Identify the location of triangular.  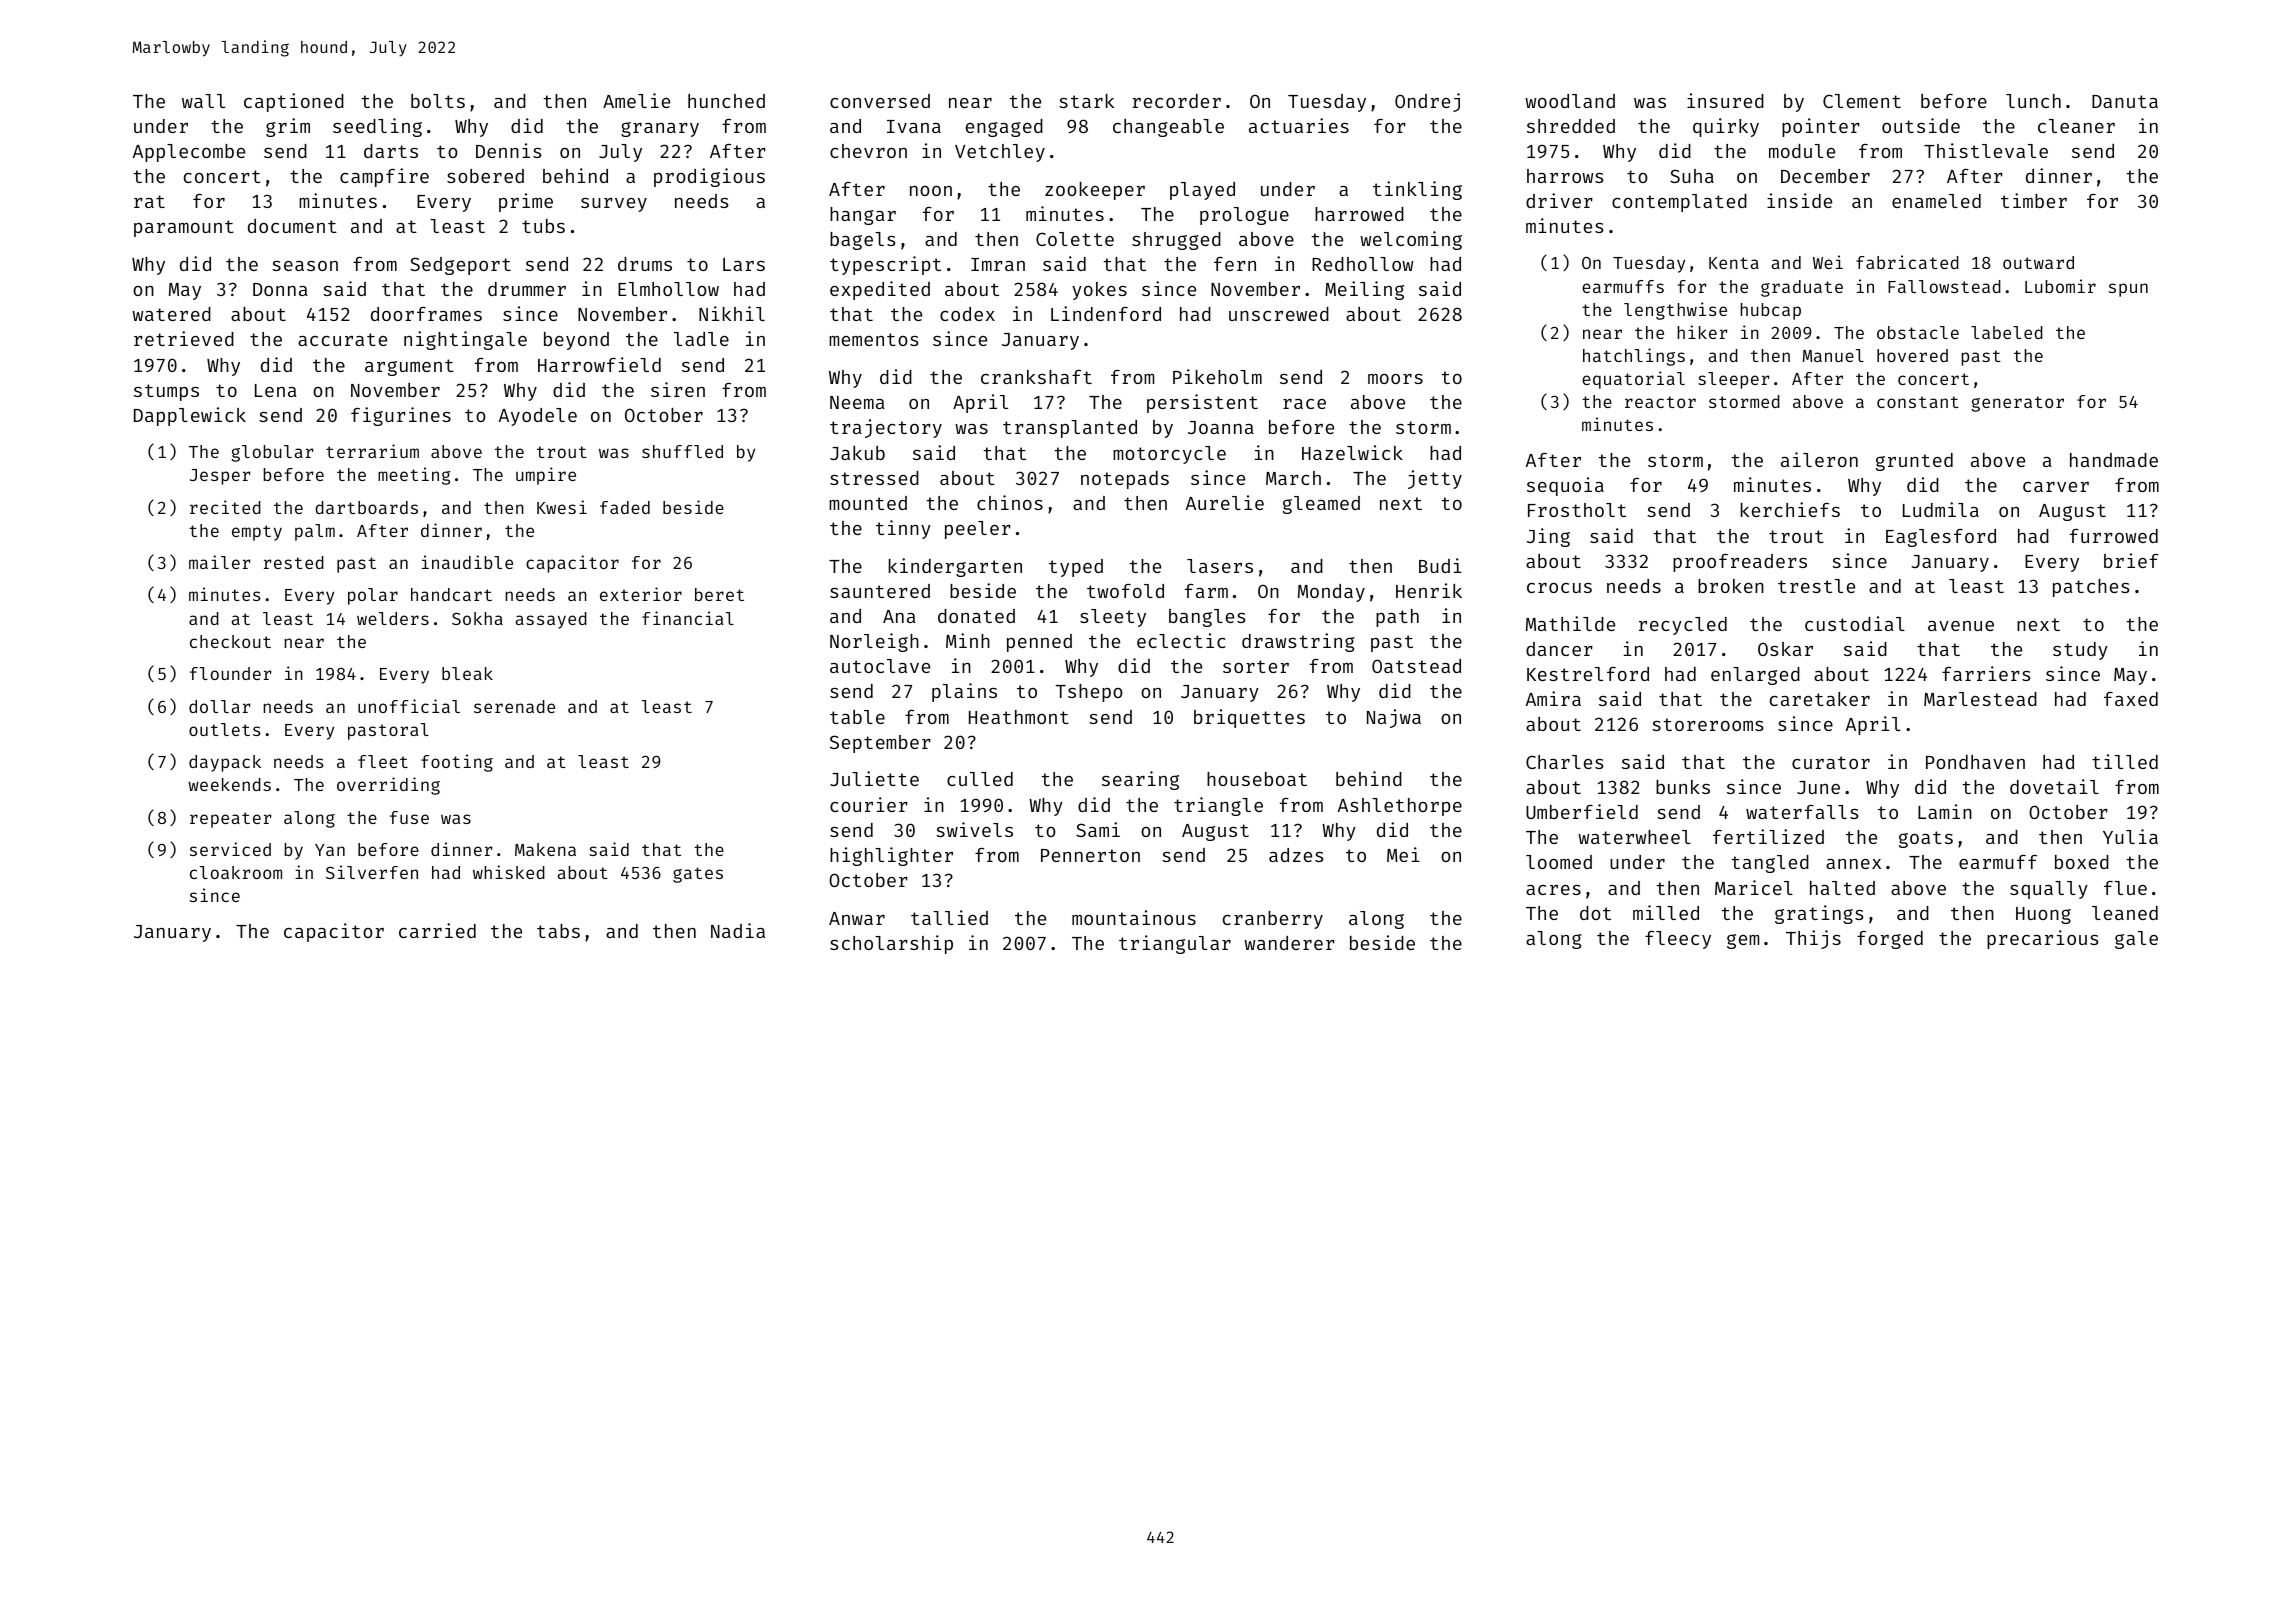
(1175, 944).
